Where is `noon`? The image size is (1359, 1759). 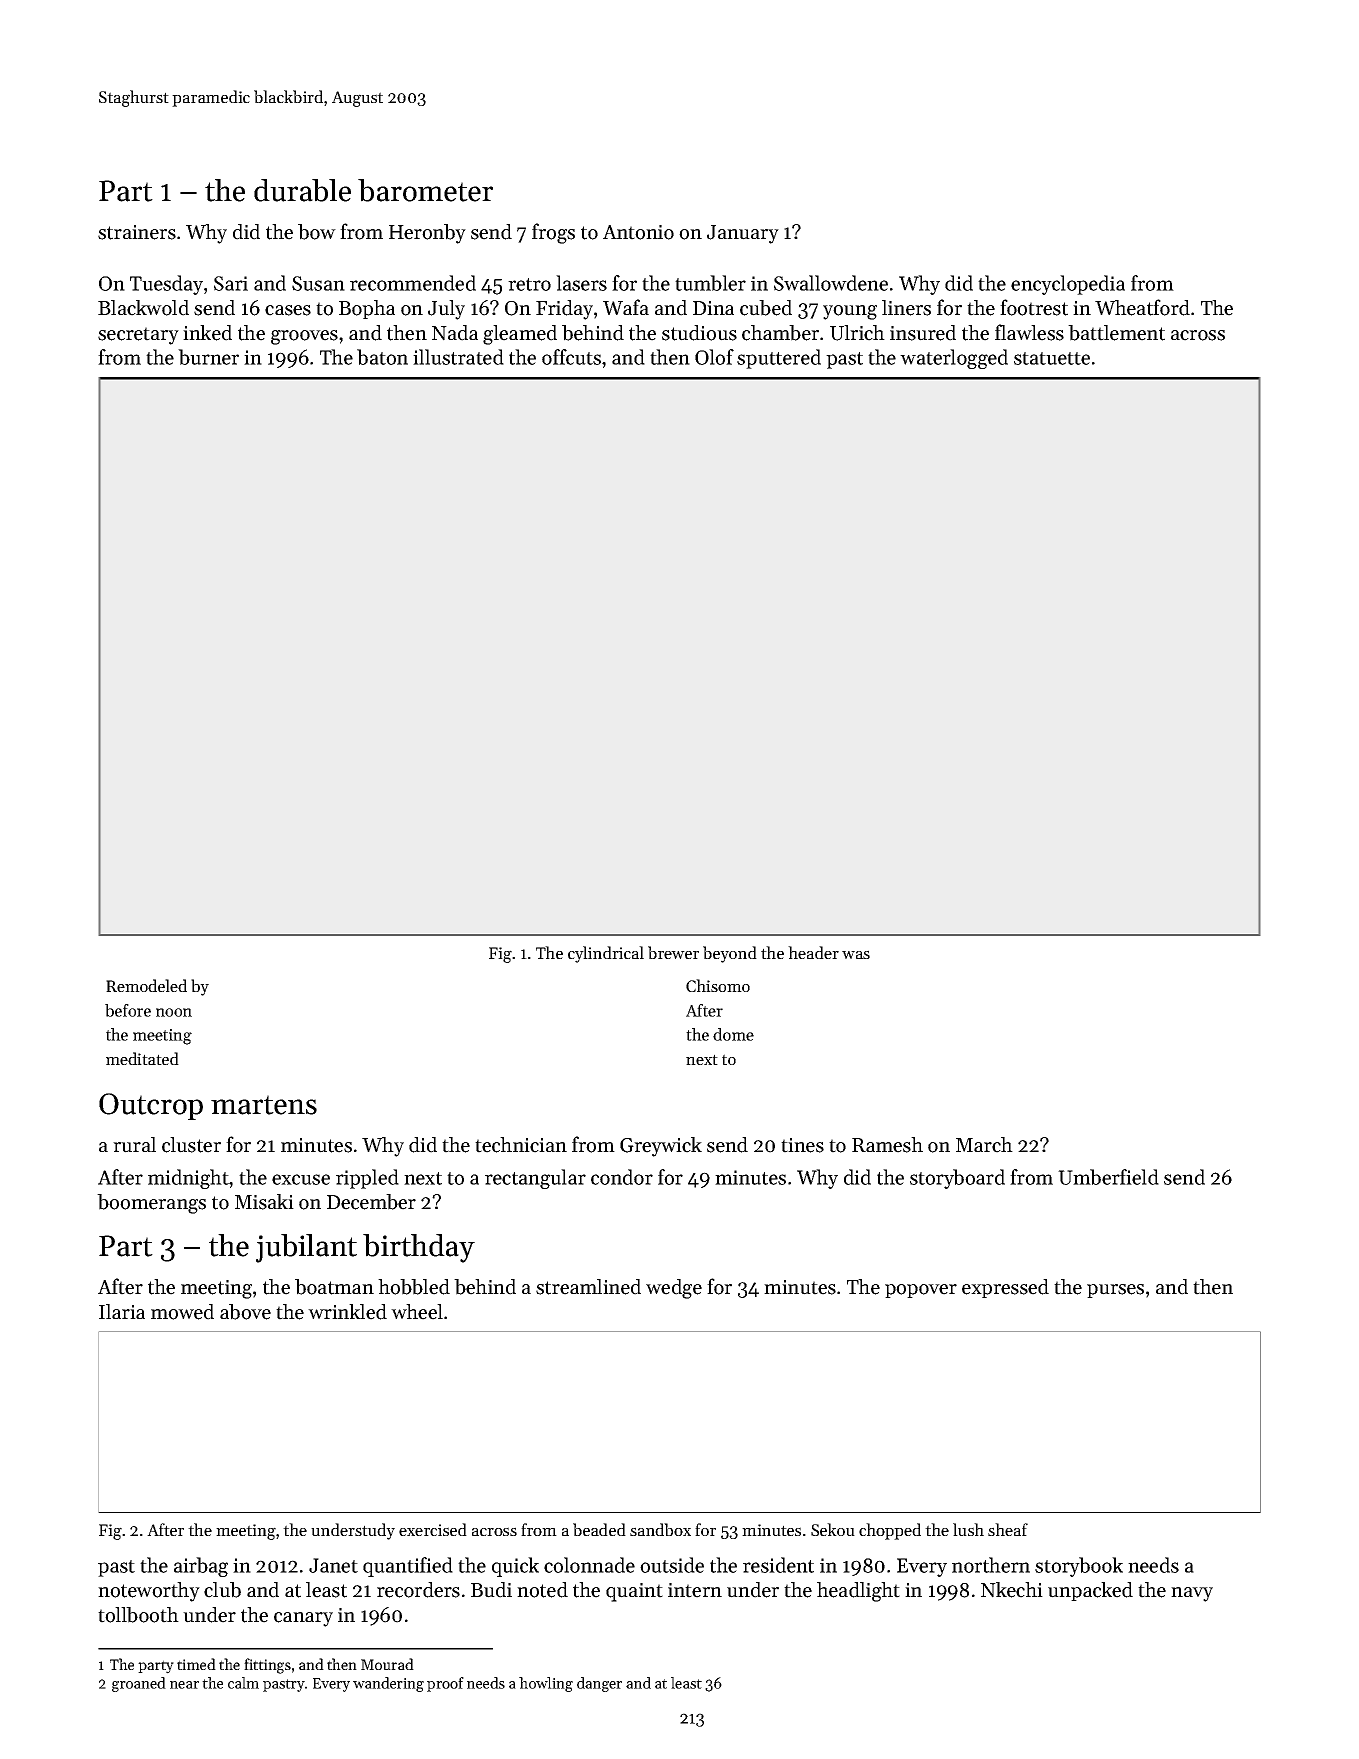
noon is located at coordinates (174, 1012).
